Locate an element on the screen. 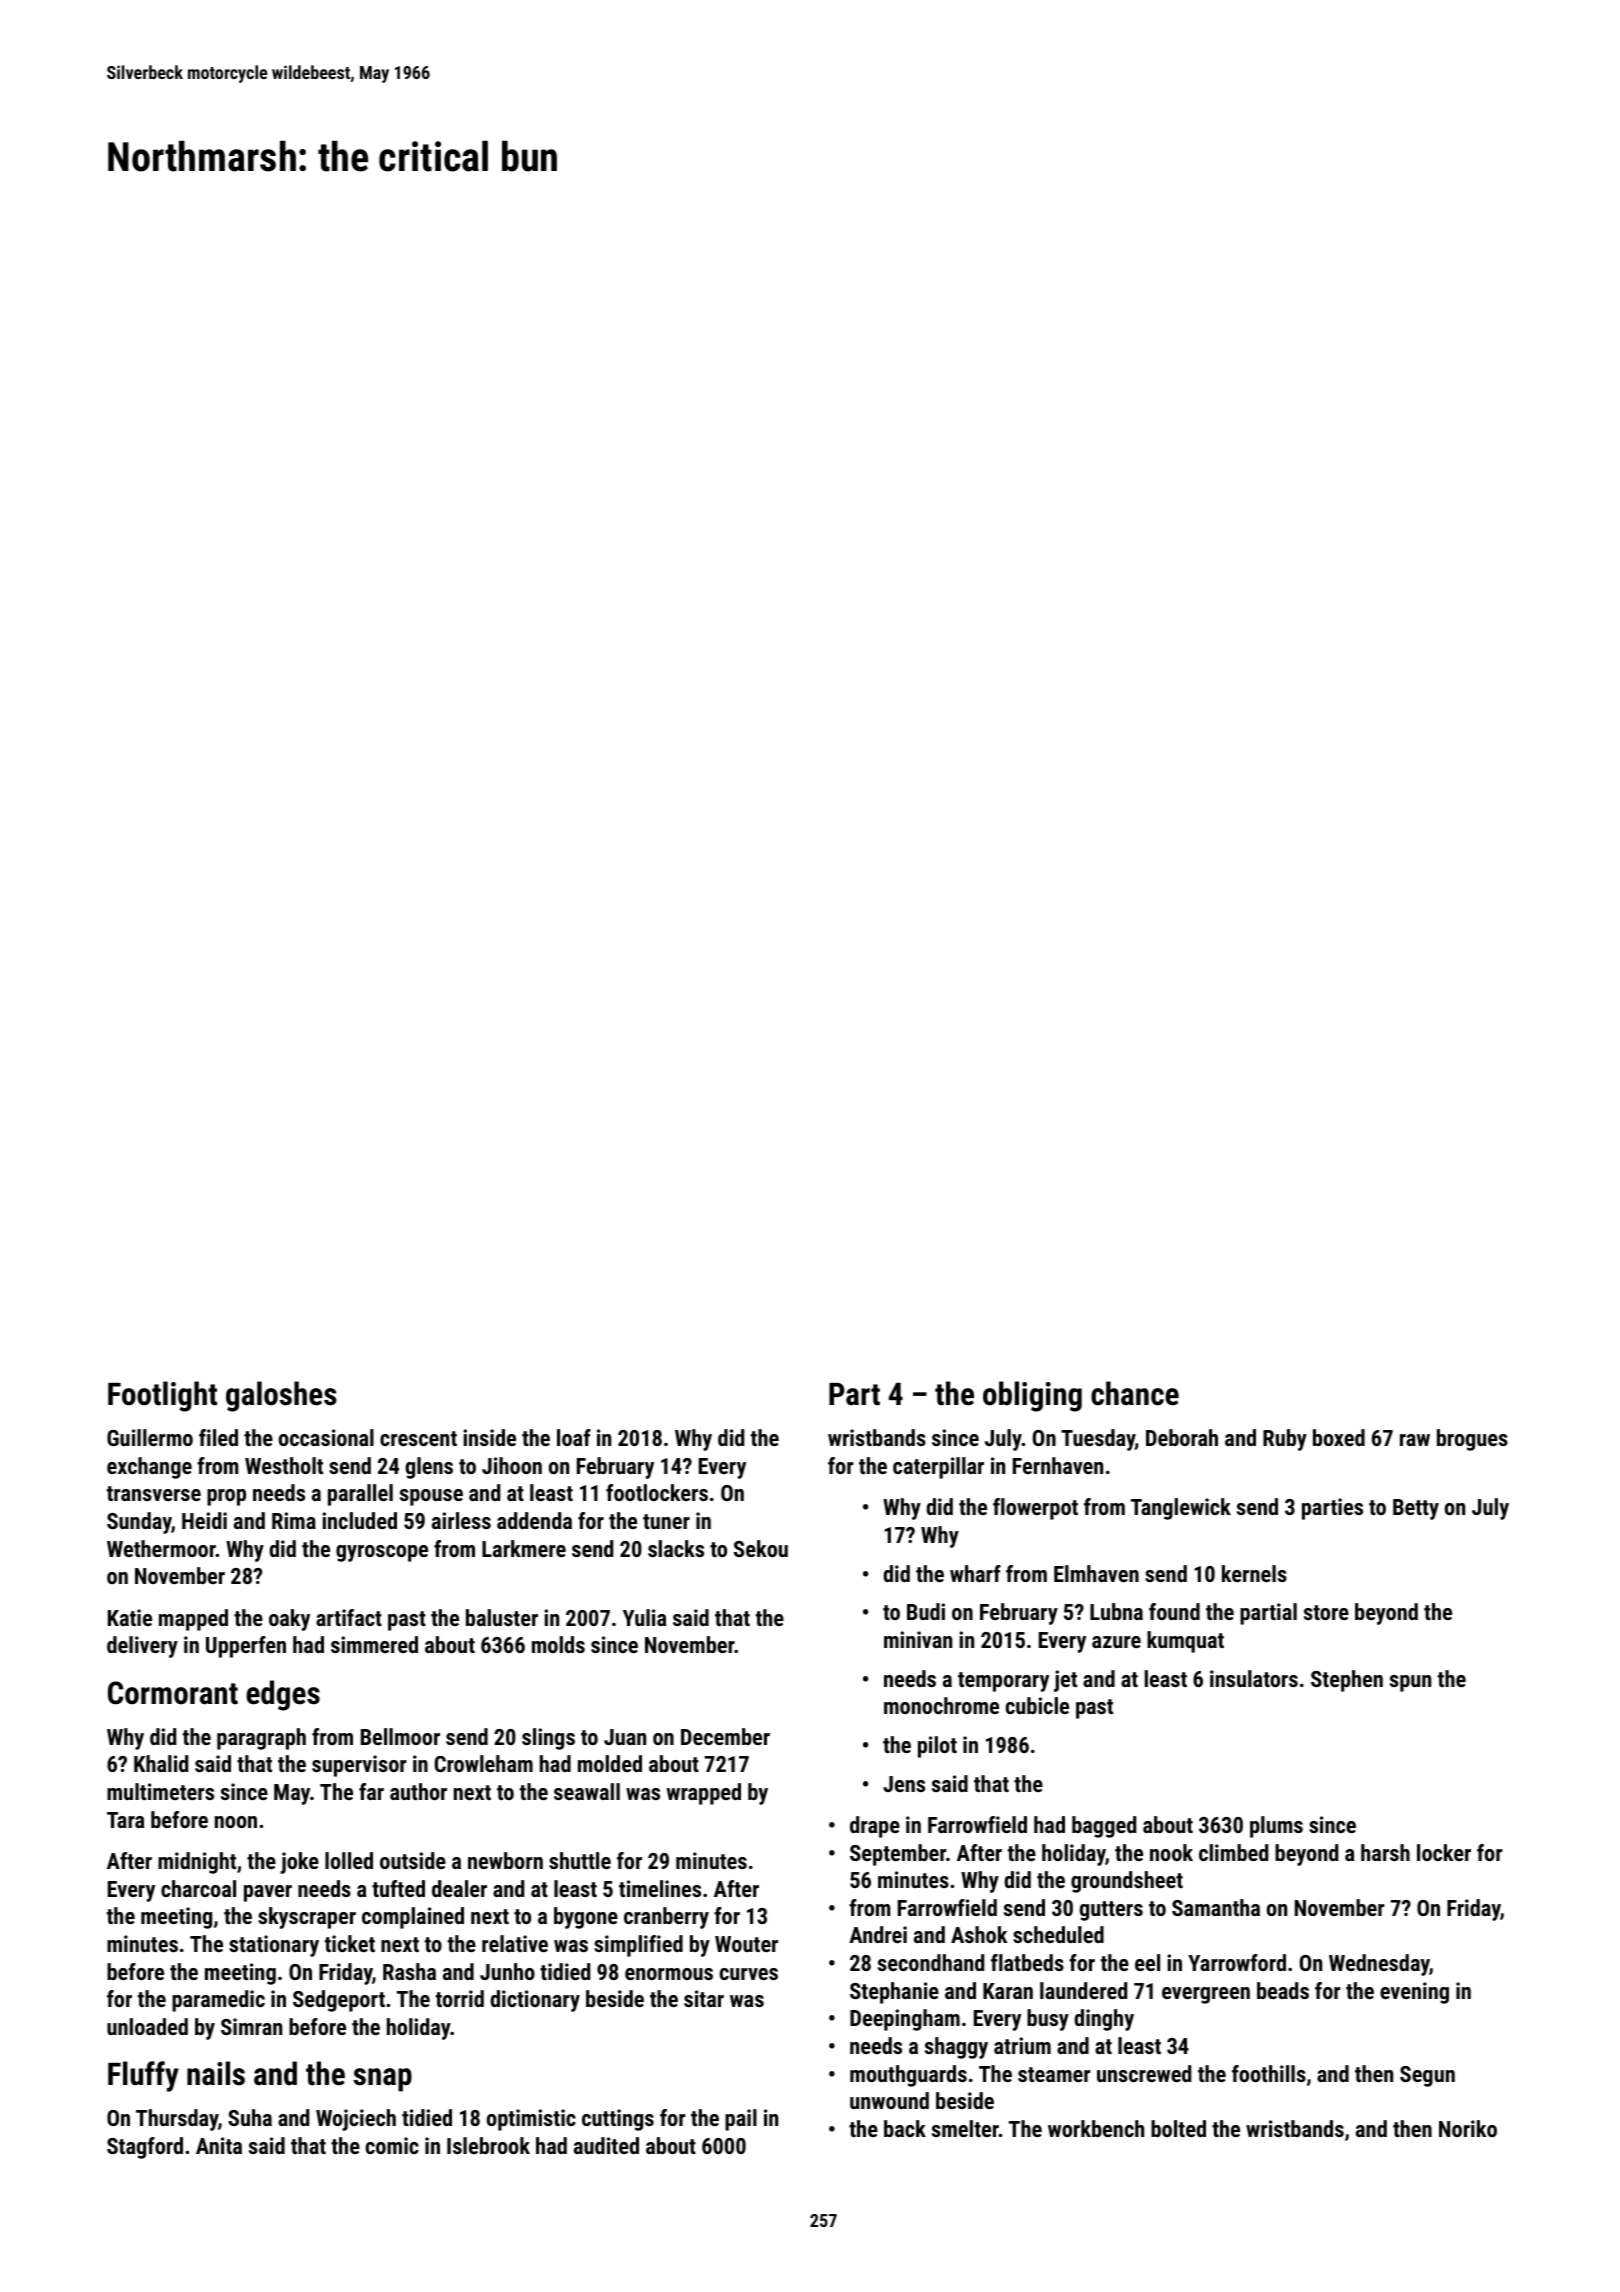 This screenshot has width=1620, height=2292. galoshes is located at coordinates (281, 1396).
